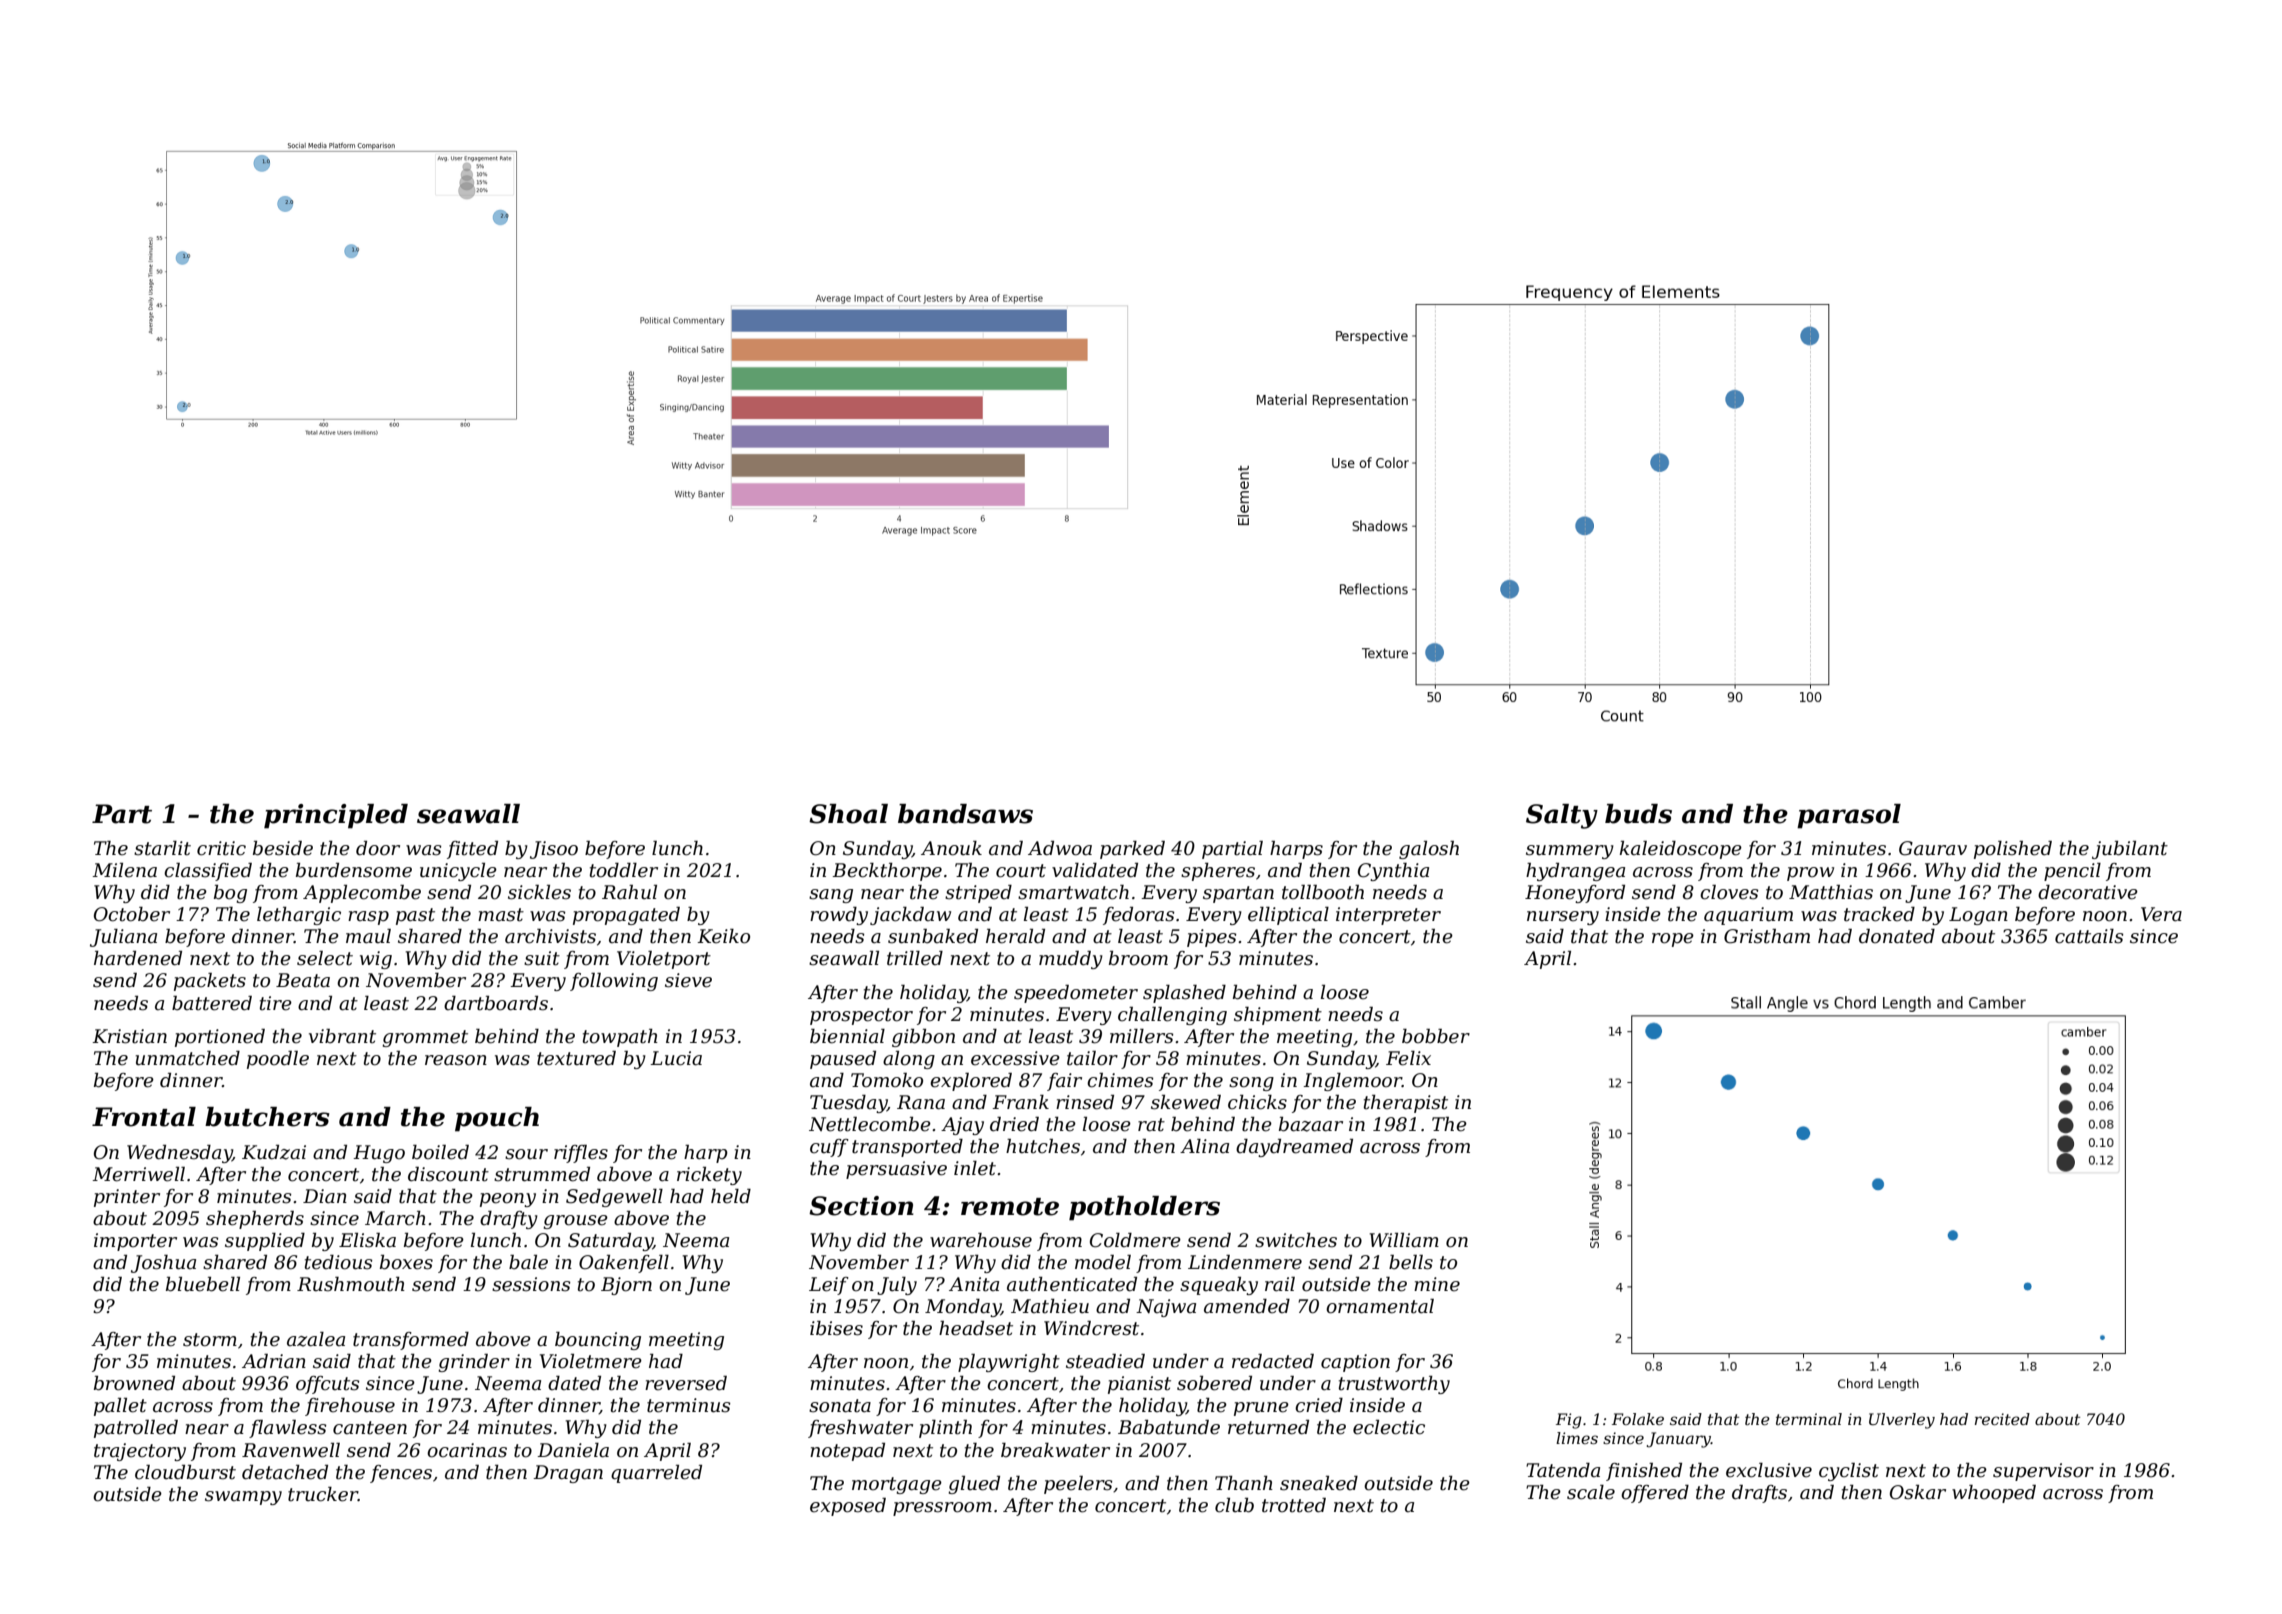 This screenshot has width=2282, height=1614. Describe the element at coordinates (1638, 1419) in the screenshot. I see `Folake` at that location.
